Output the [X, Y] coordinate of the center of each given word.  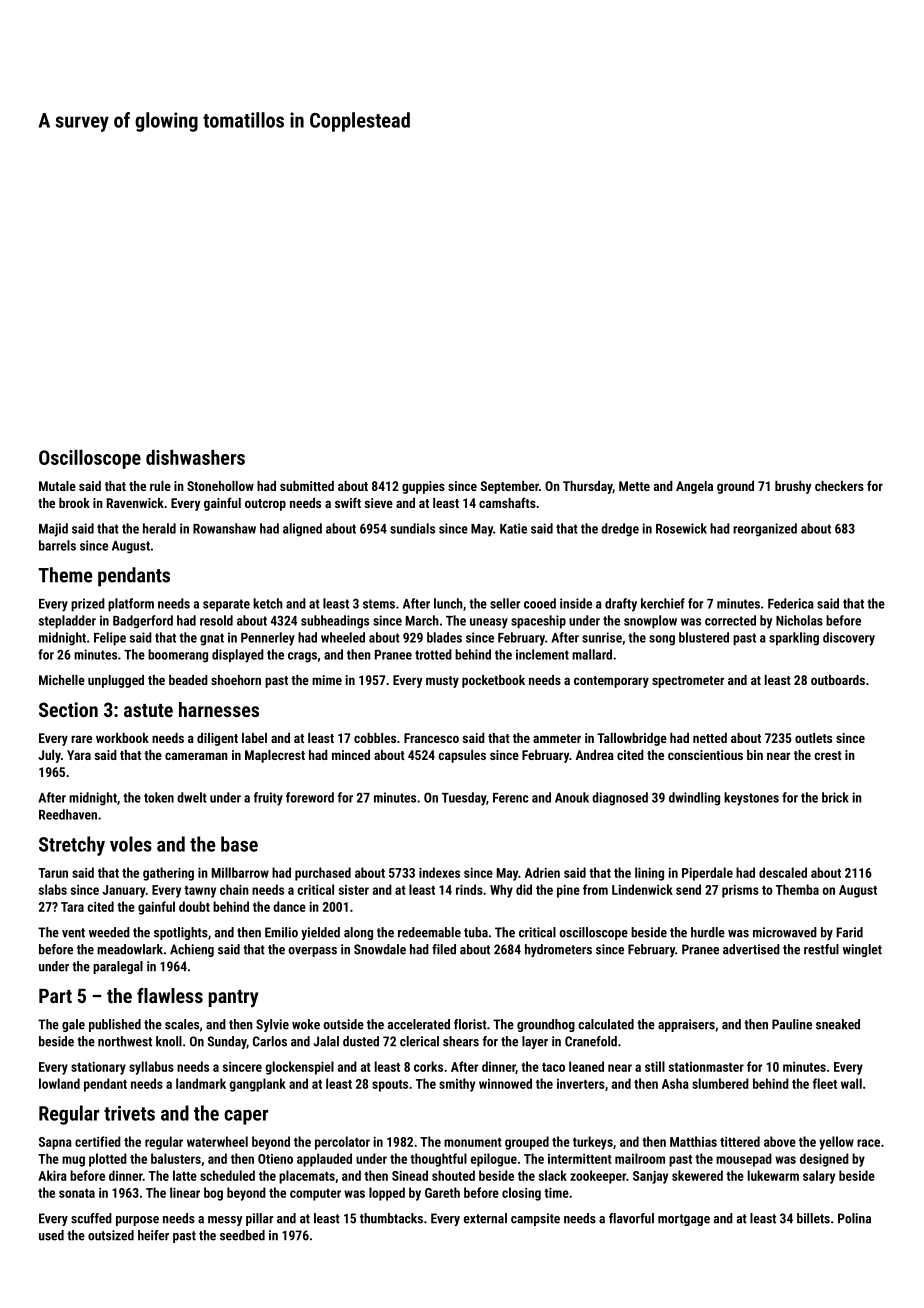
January [124, 891]
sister [354, 890]
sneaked [838, 1024]
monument [473, 1142]
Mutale [57, 486]
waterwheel [217, 1141]
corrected [730, 620]
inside [576, 603]
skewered [697, 1175]
